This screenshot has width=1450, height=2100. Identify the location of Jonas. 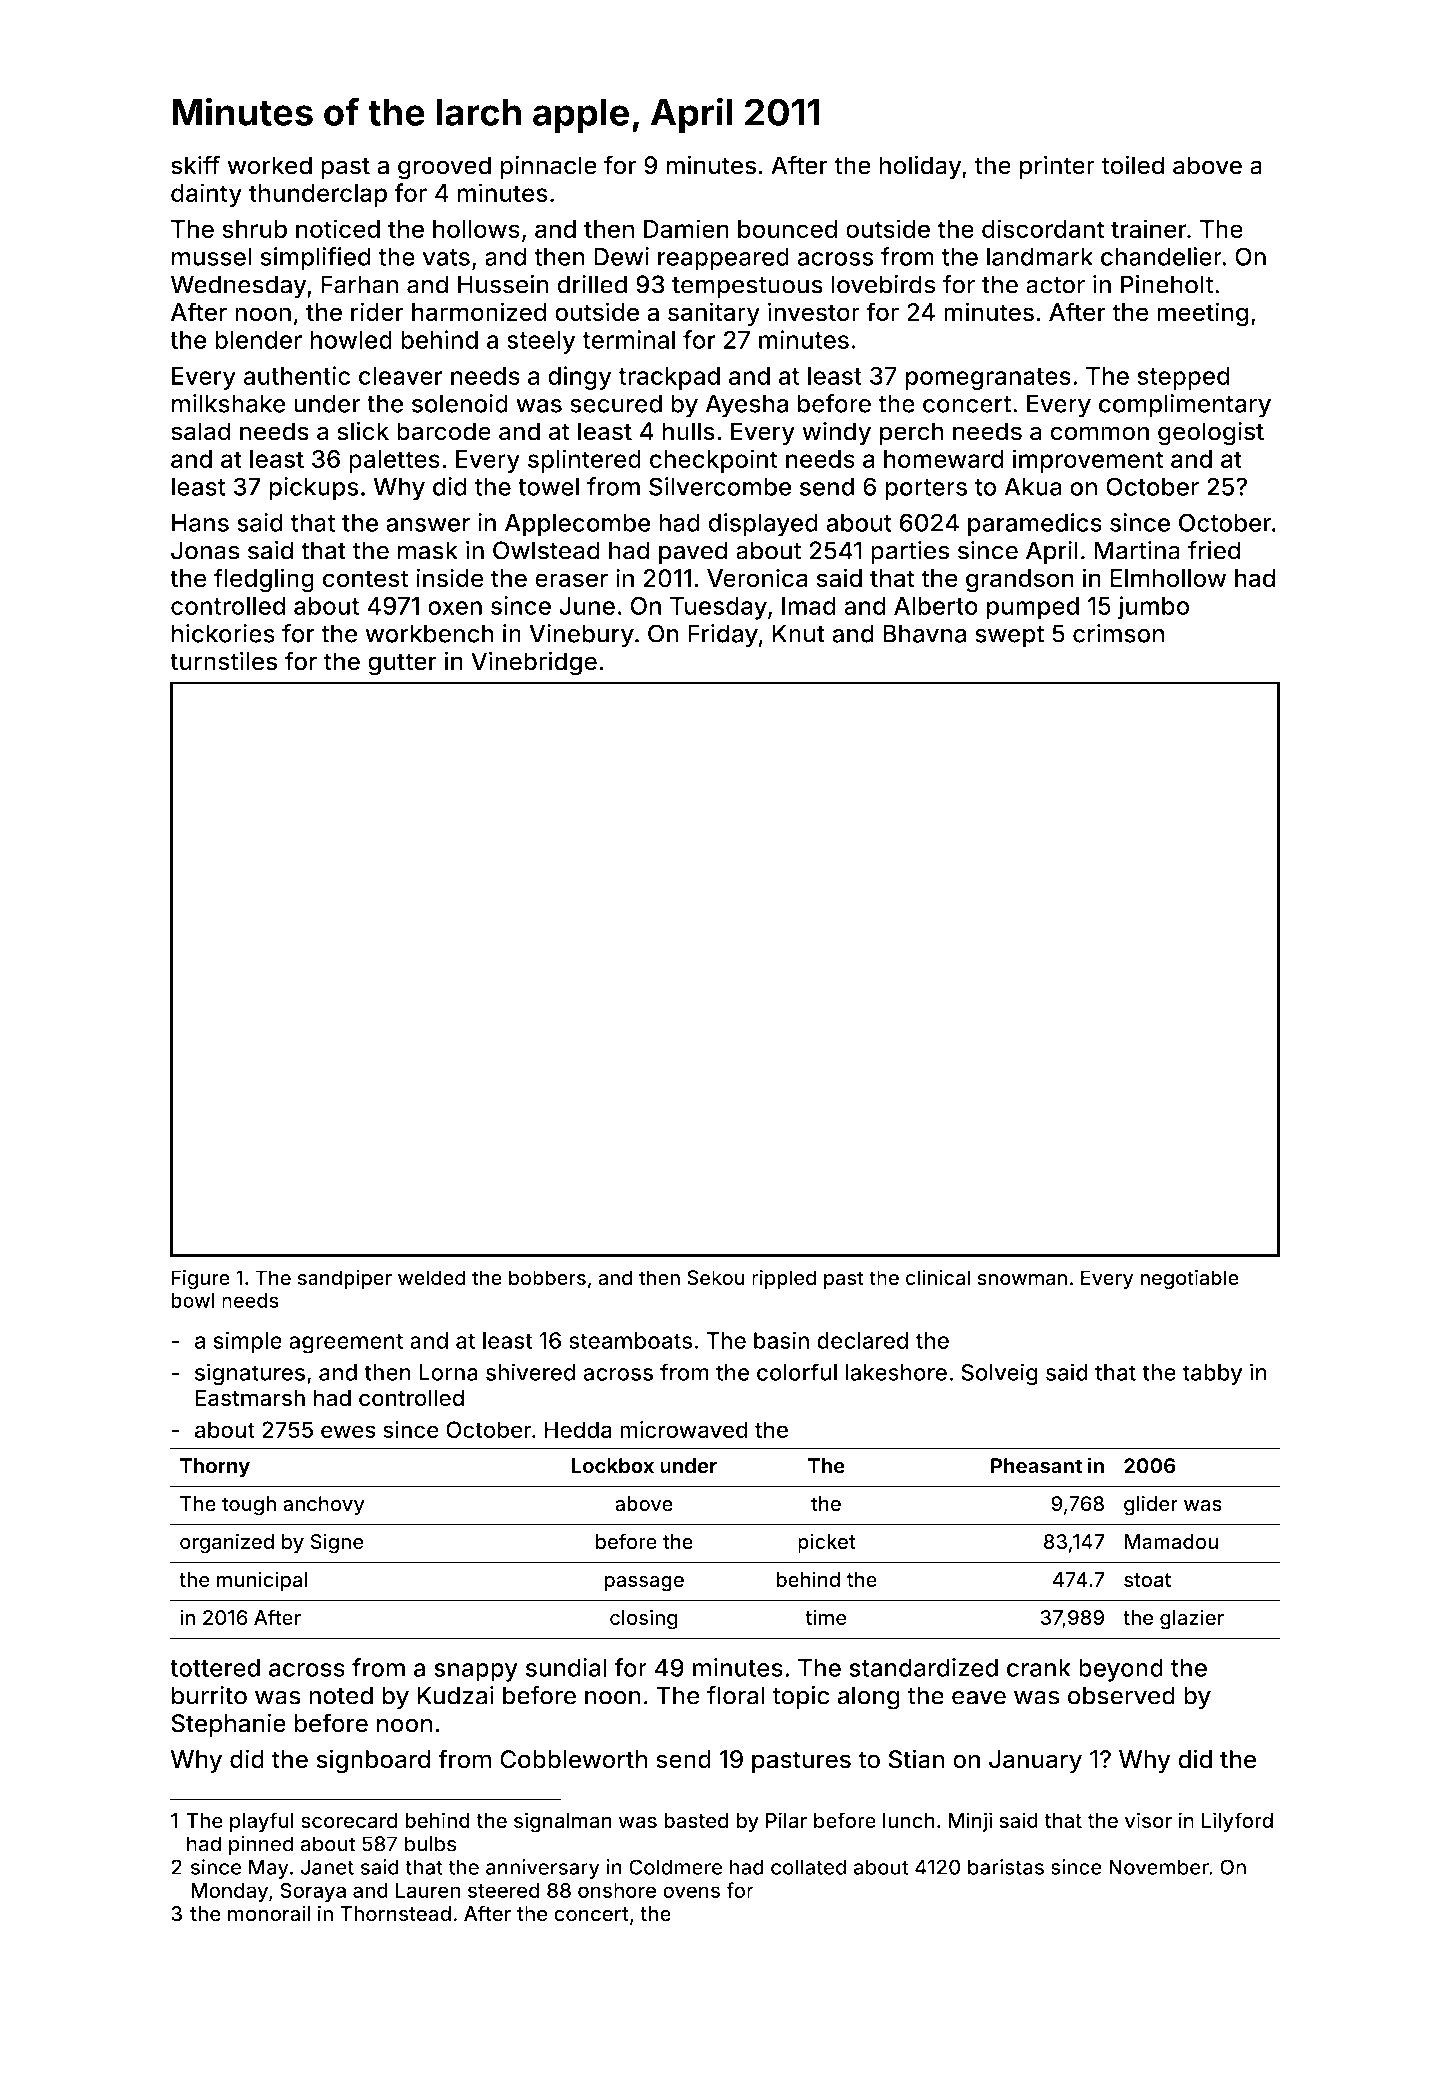
(205, 550).
